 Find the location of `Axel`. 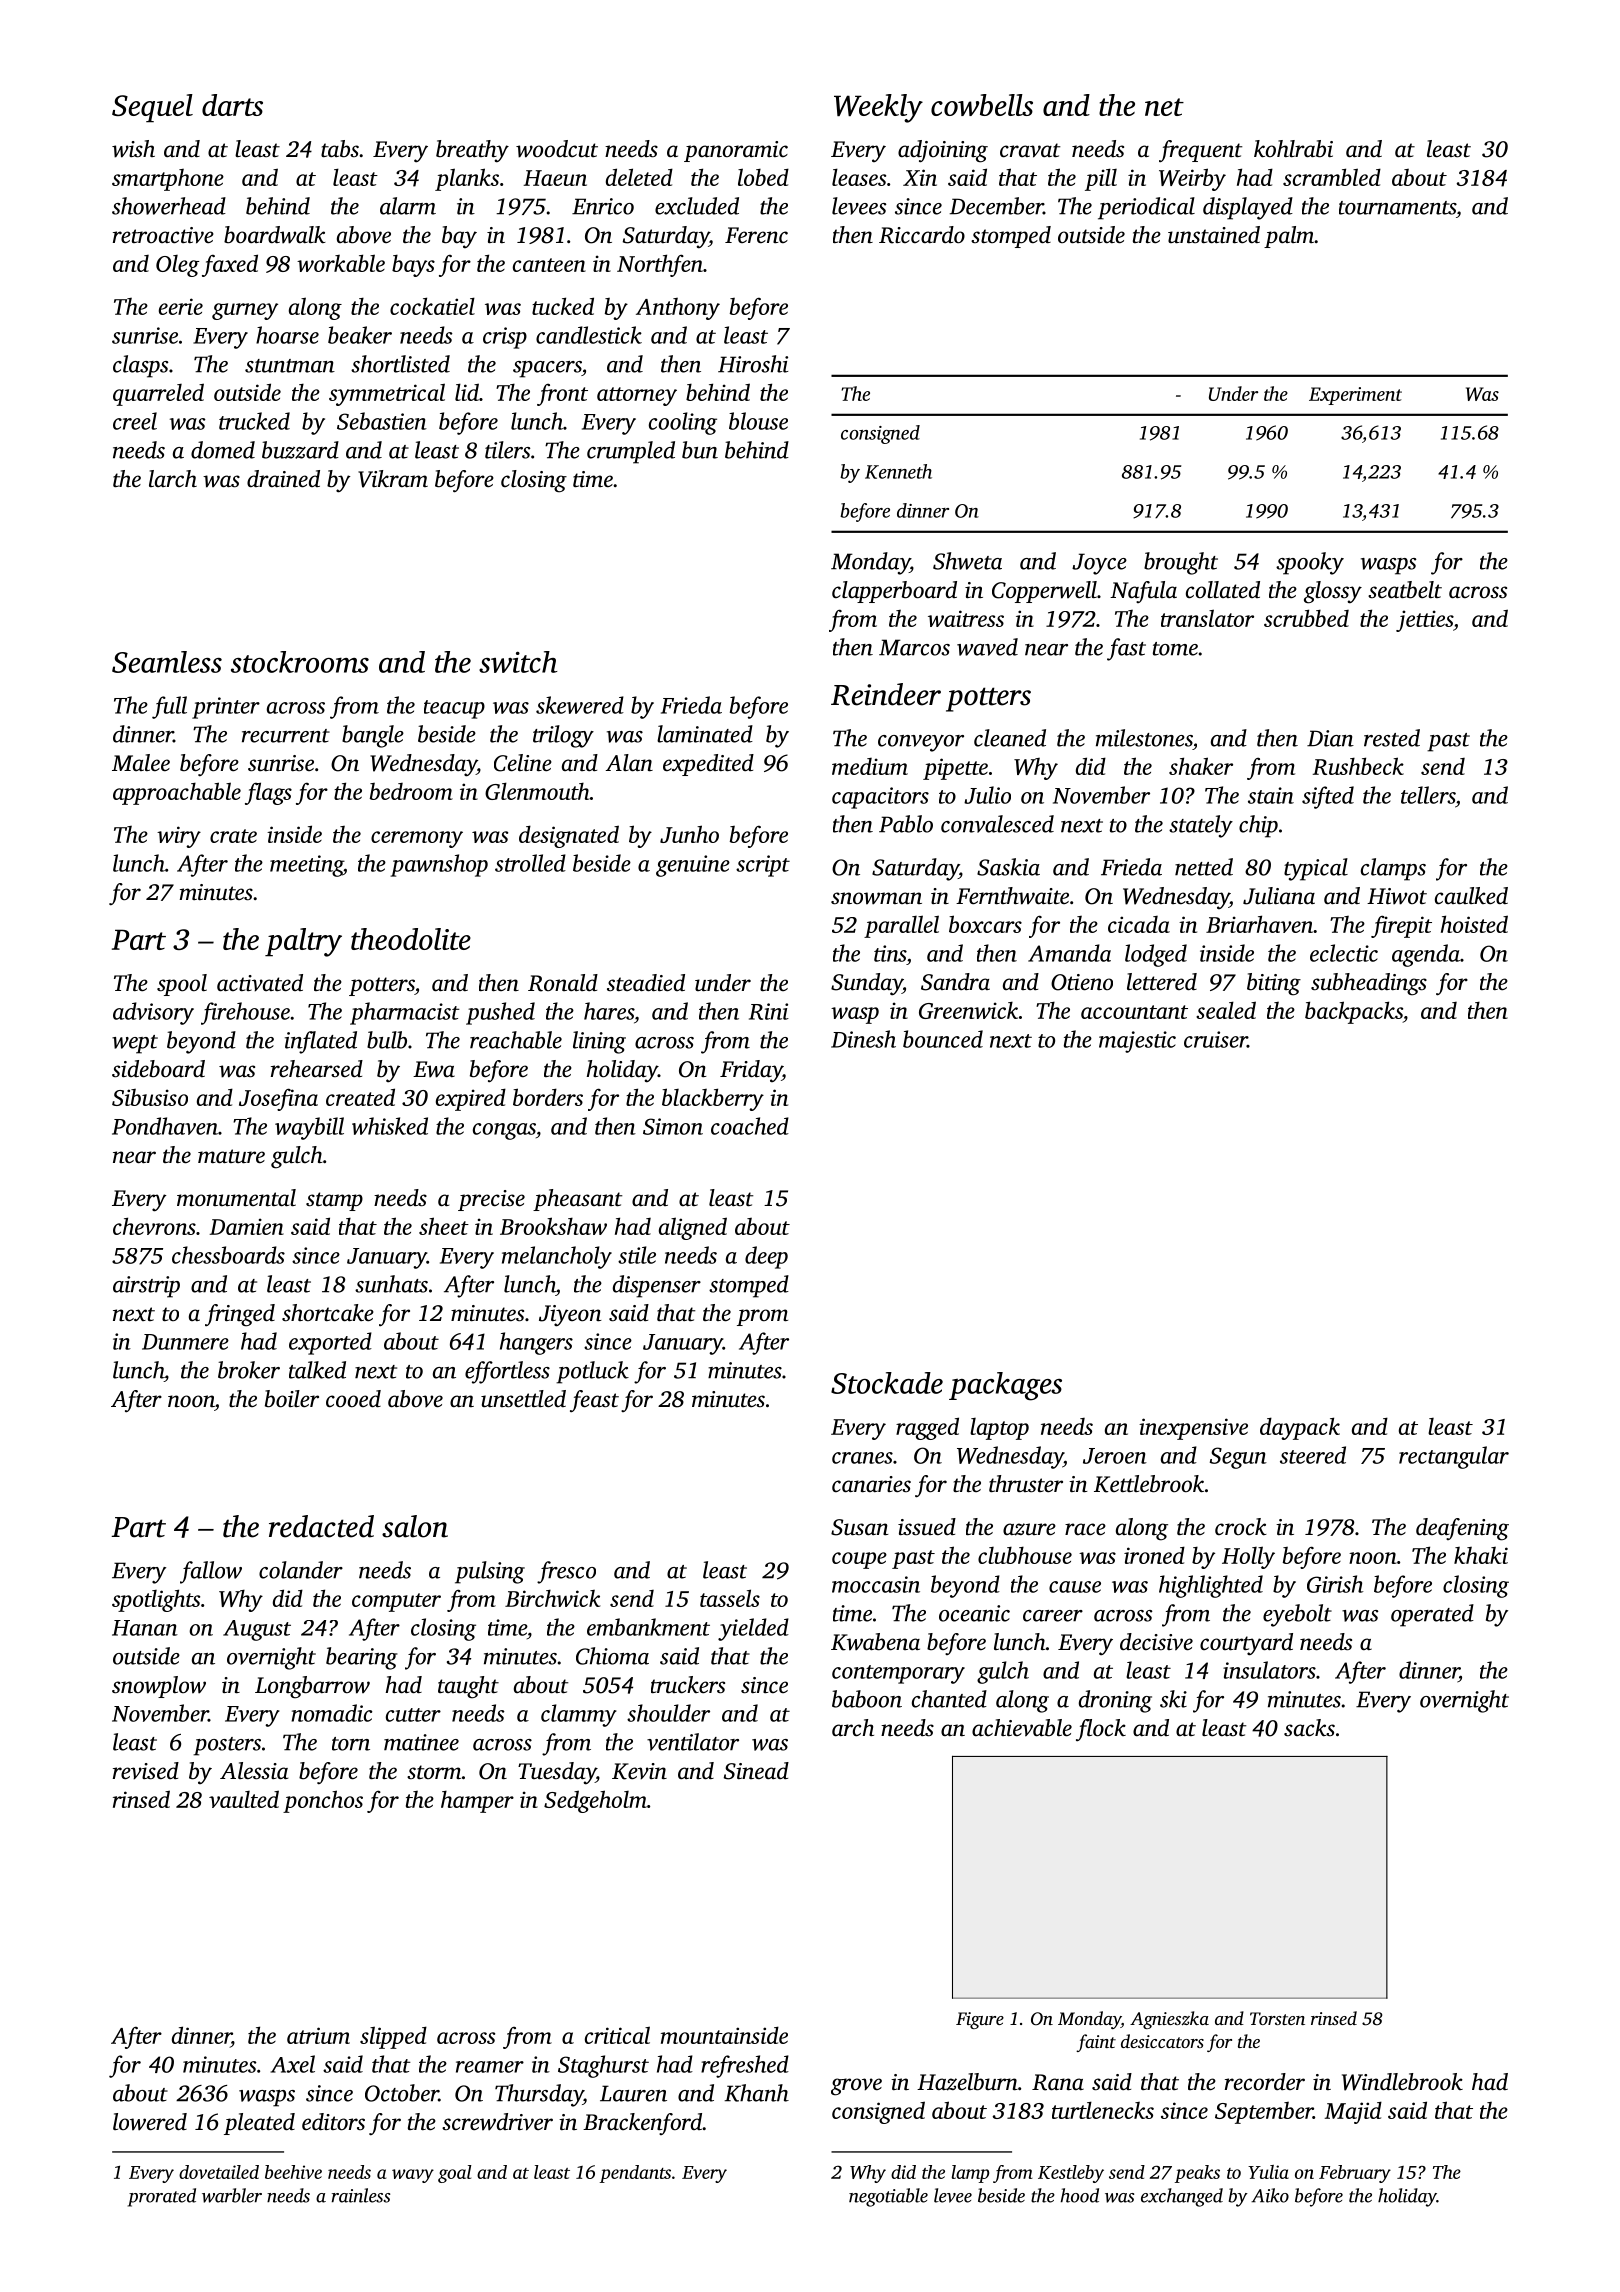

Axel is located at coordinates (293, 2064).
